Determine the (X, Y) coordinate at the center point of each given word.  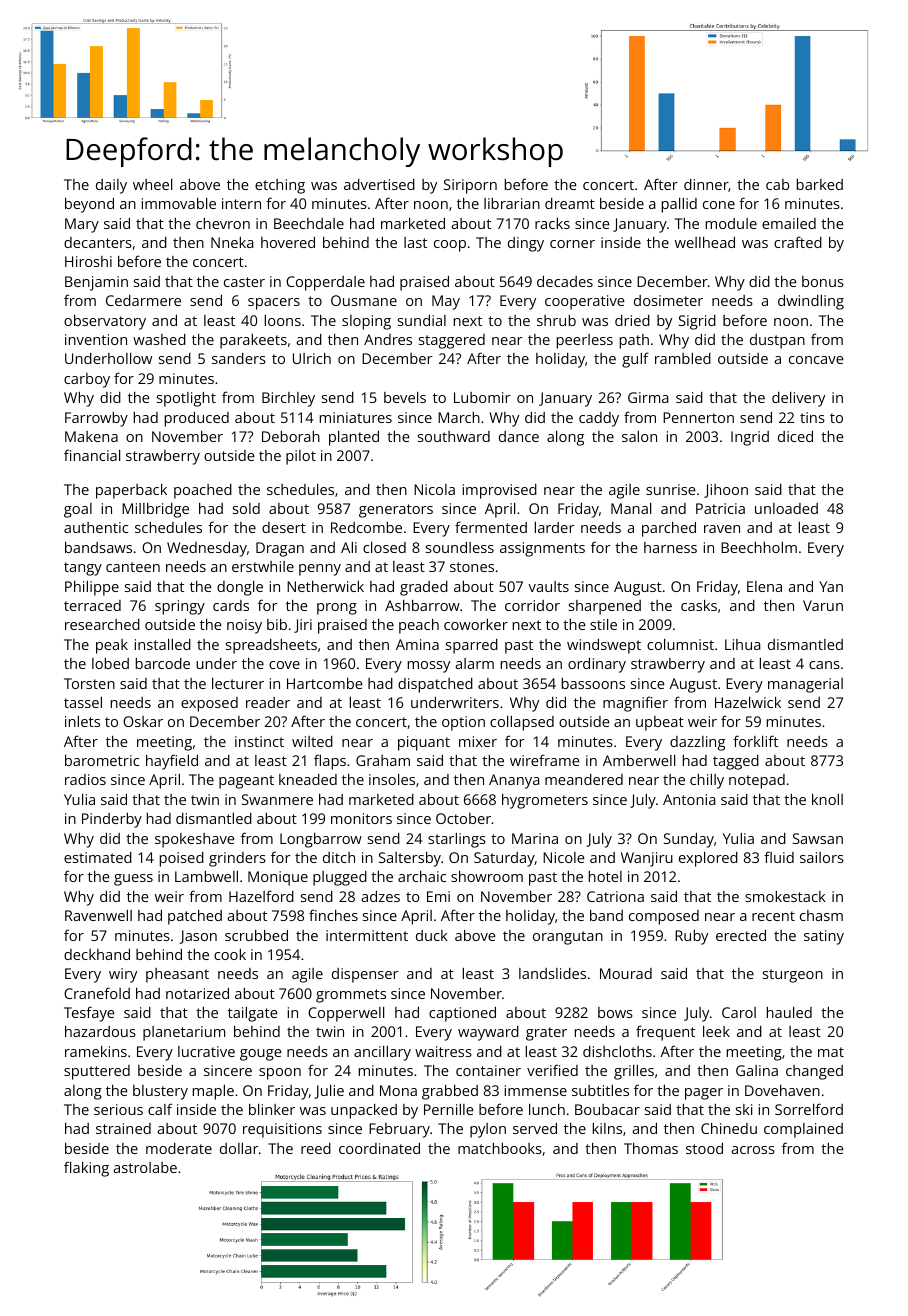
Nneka (232, 242)
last (415, 242)
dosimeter (668, 300)
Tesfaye (89, 1014)
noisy (244, 626)
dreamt (570, 203)
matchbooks (500, 1148)
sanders (239, 358)
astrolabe (145, 1167)
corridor (532, 605)
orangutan (568, 938)
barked (820, 184)
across (753, 1150)
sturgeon (793, 976)
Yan (831, 586)
